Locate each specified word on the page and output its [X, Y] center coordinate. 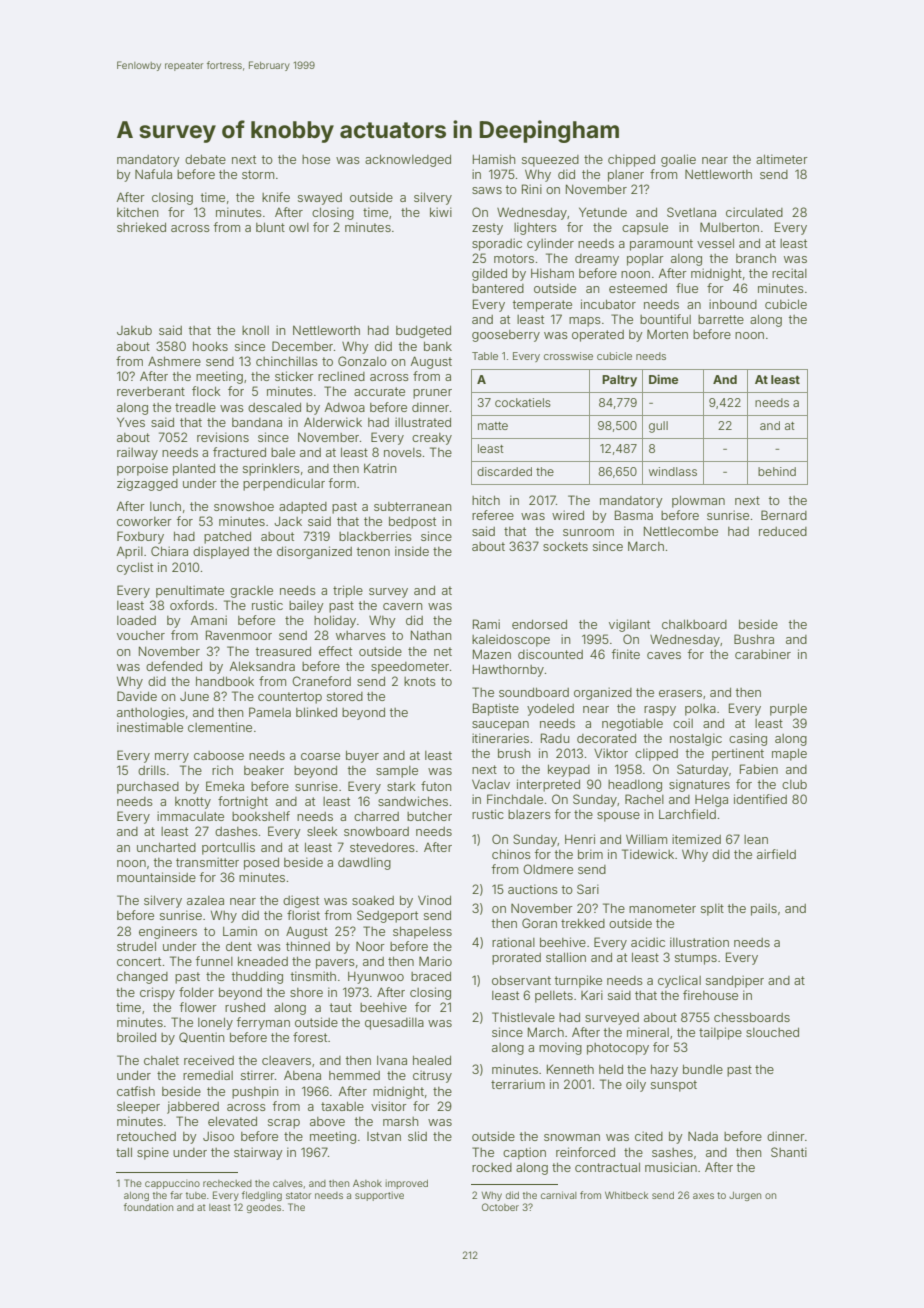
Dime [663, 379]
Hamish [494, 159]
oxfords [192, 605]
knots [420, 681]
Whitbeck [626, 1195]
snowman [572, 1137]
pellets [554, 997]
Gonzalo [362, 361]
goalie [678, 160]
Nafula [153, 174]
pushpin [255, 1092]
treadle [195, 407]
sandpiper [735, 981]
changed [142, 978]
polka [700, 710]
